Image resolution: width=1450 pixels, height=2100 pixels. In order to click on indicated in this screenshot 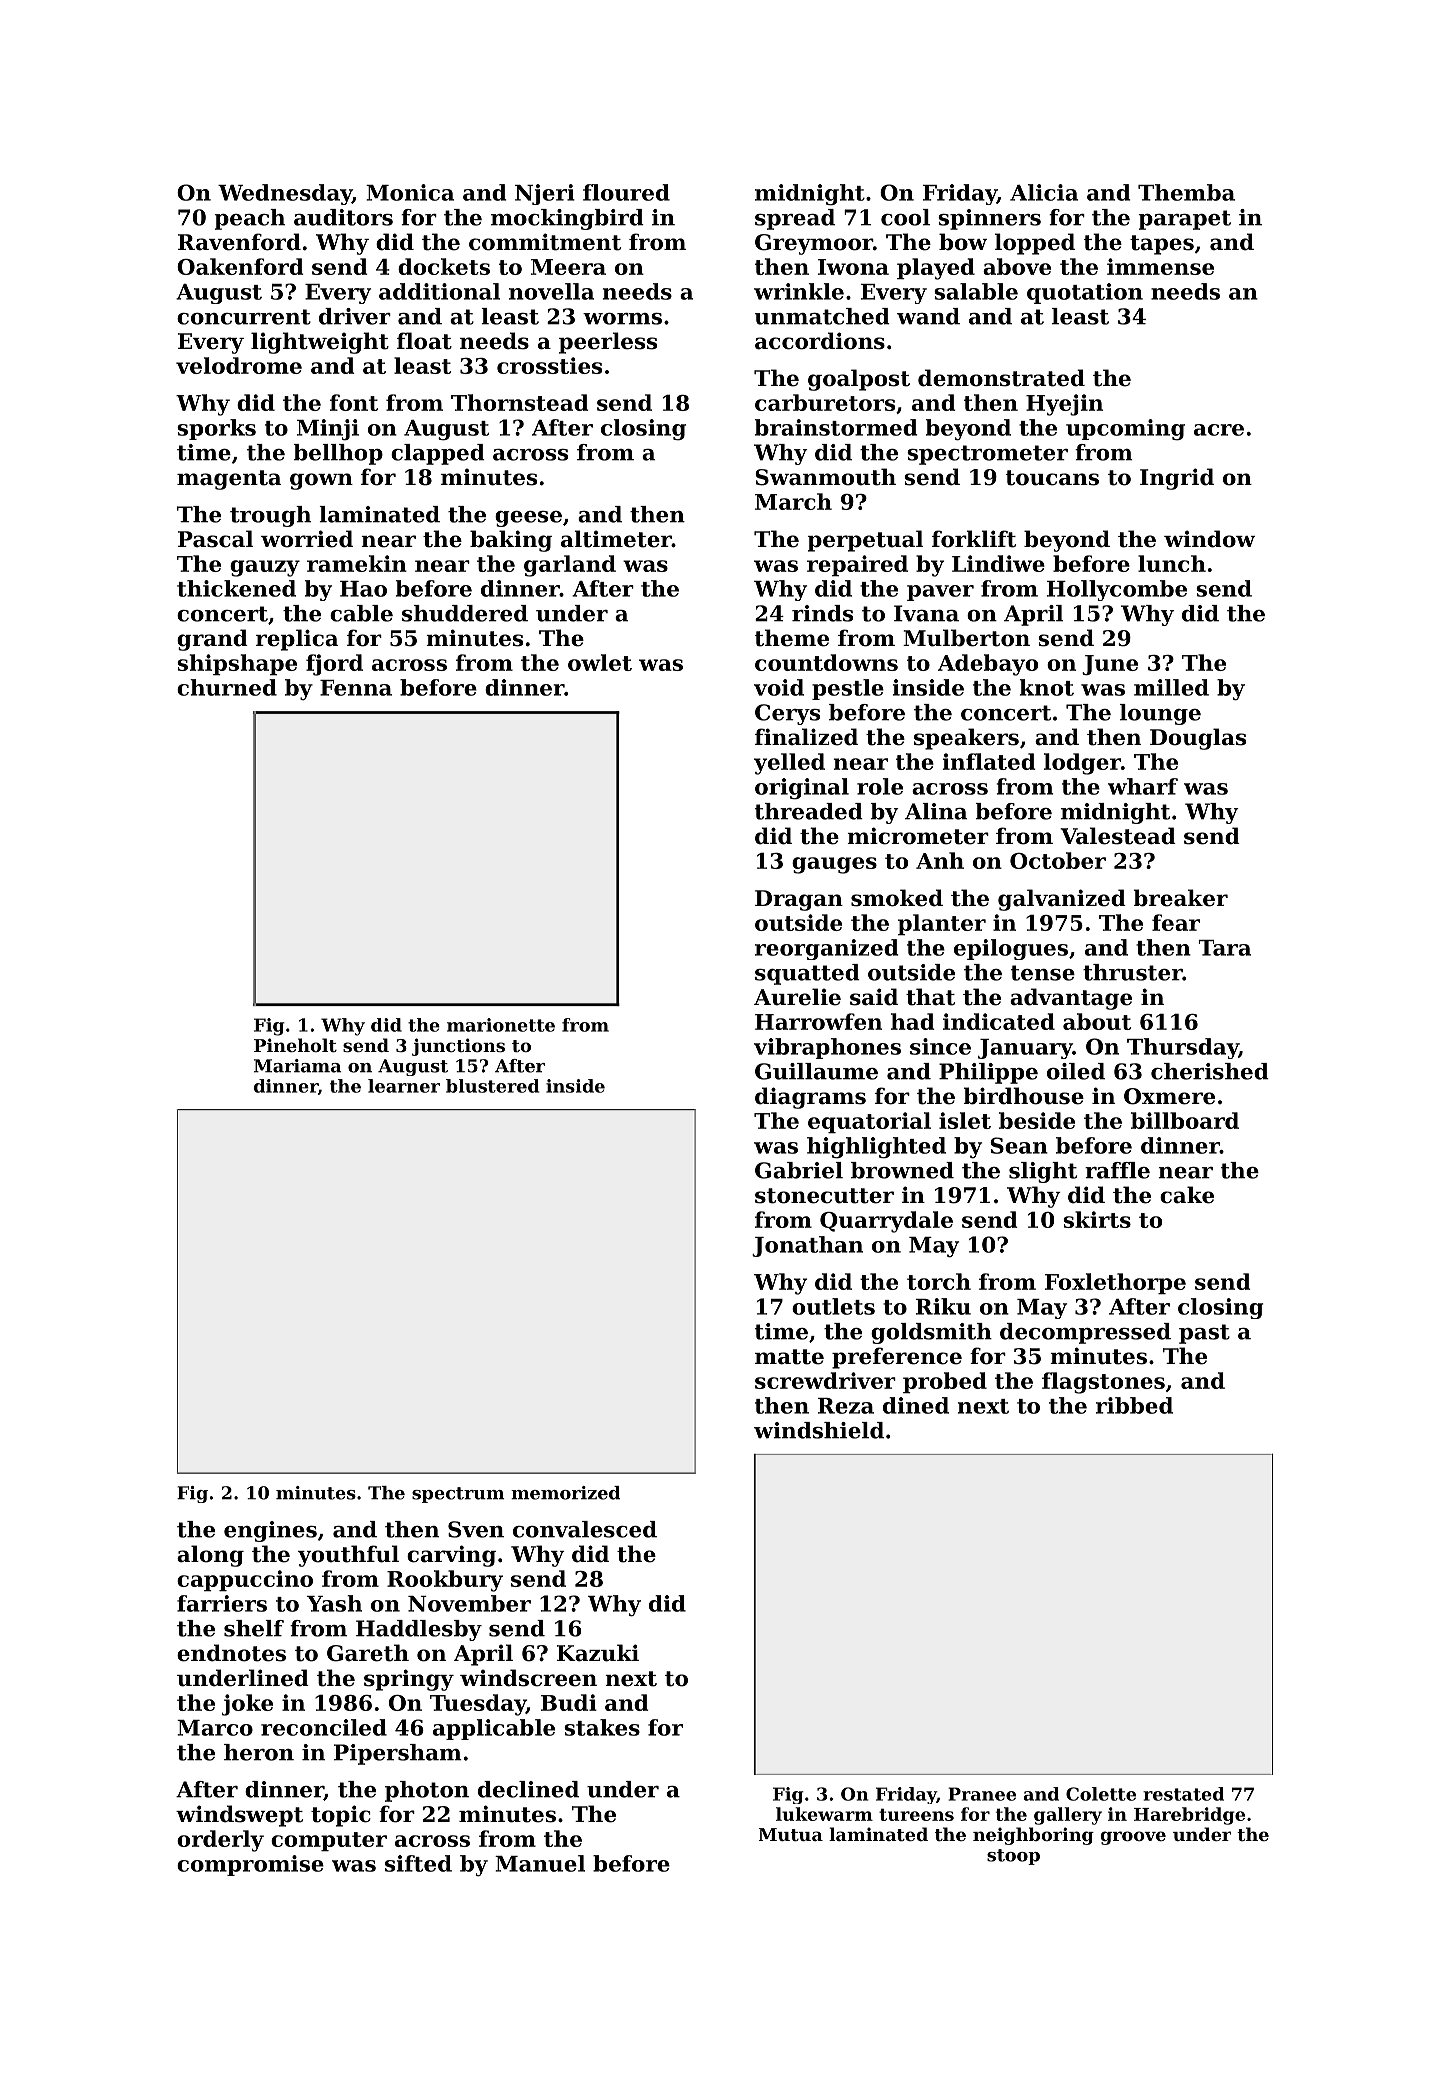, I will do `click(999, 1021)`.
